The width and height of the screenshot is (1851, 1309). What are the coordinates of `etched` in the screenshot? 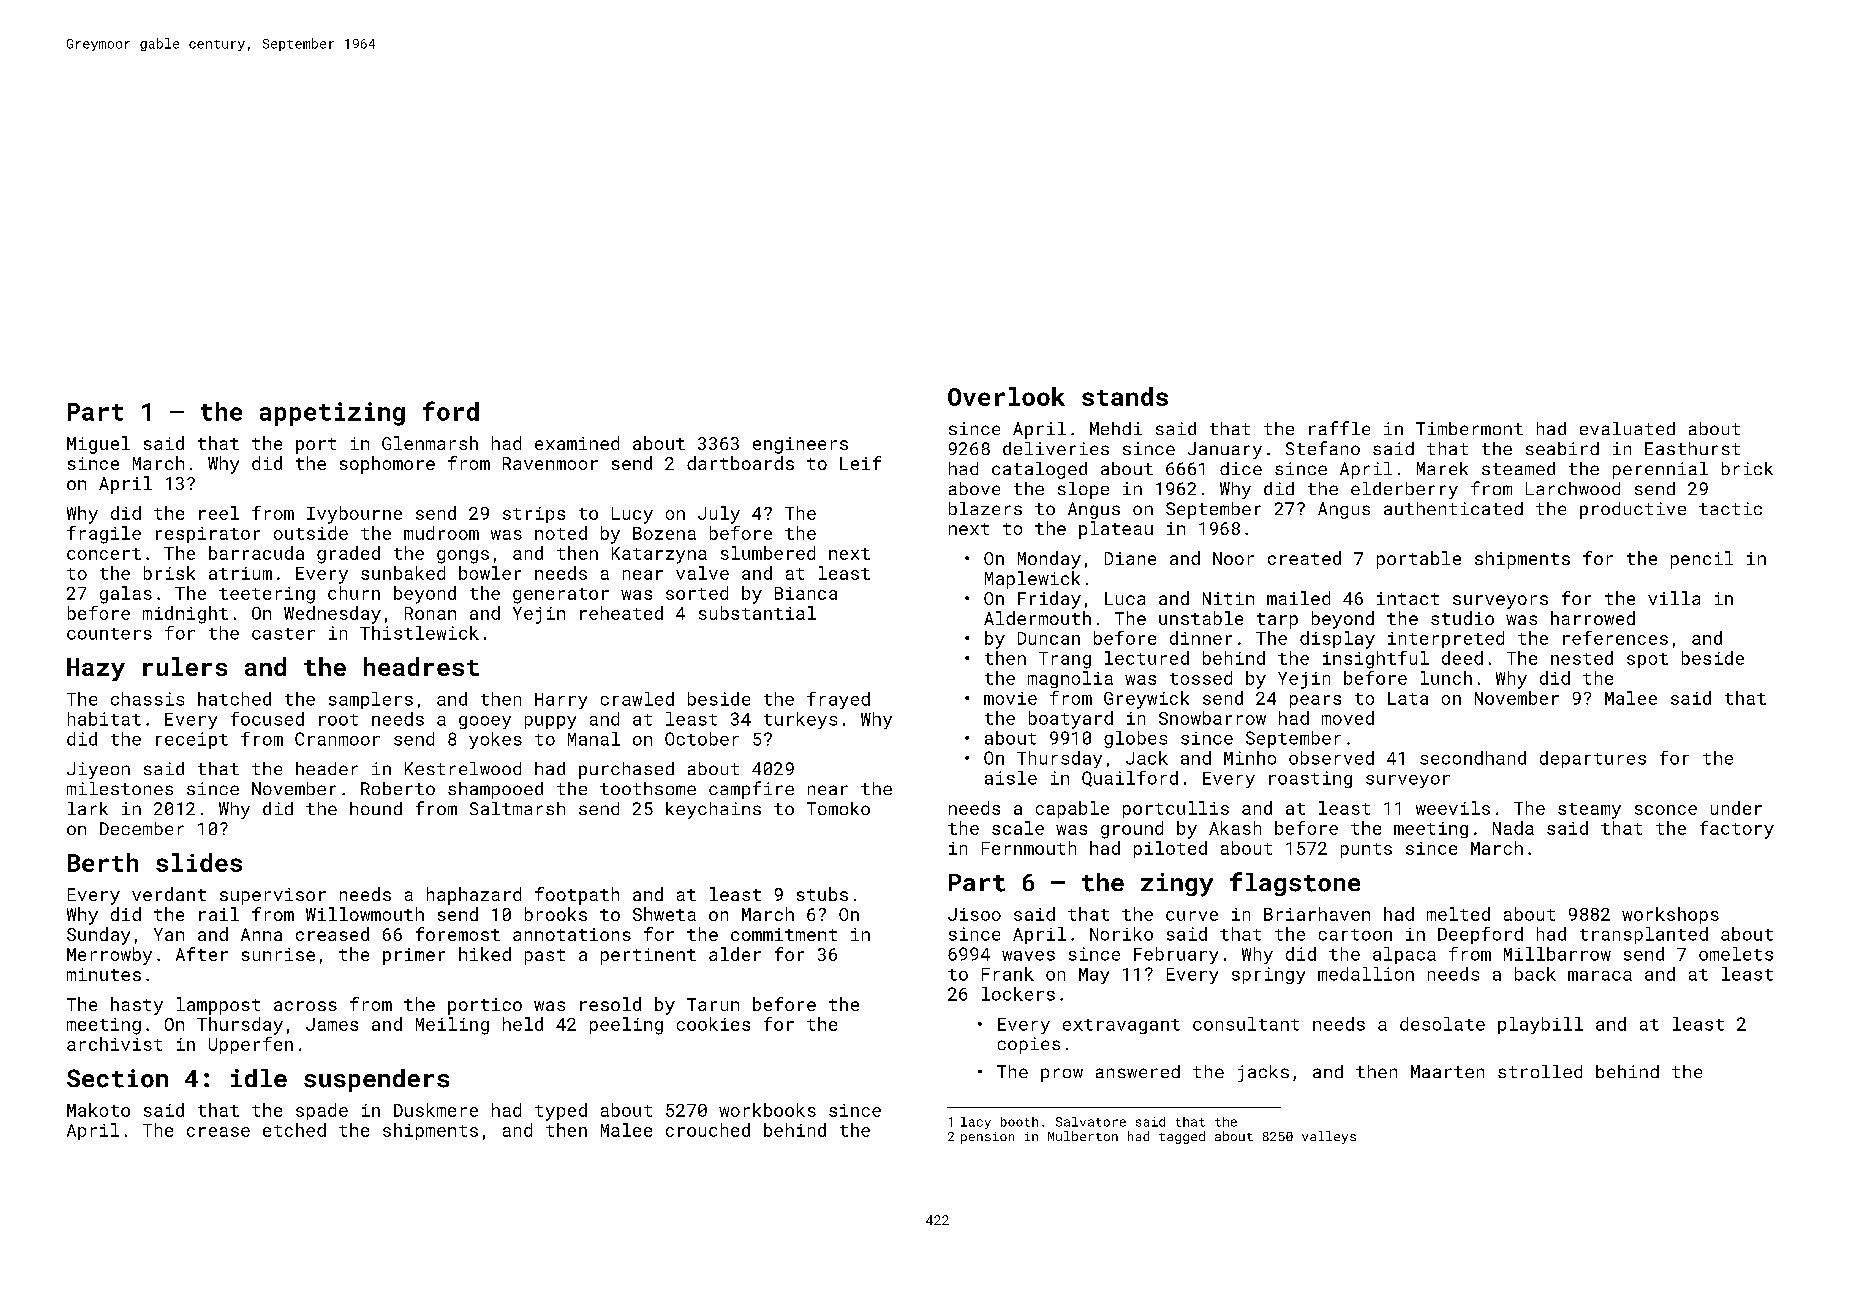 It's located at (294, 1130).
